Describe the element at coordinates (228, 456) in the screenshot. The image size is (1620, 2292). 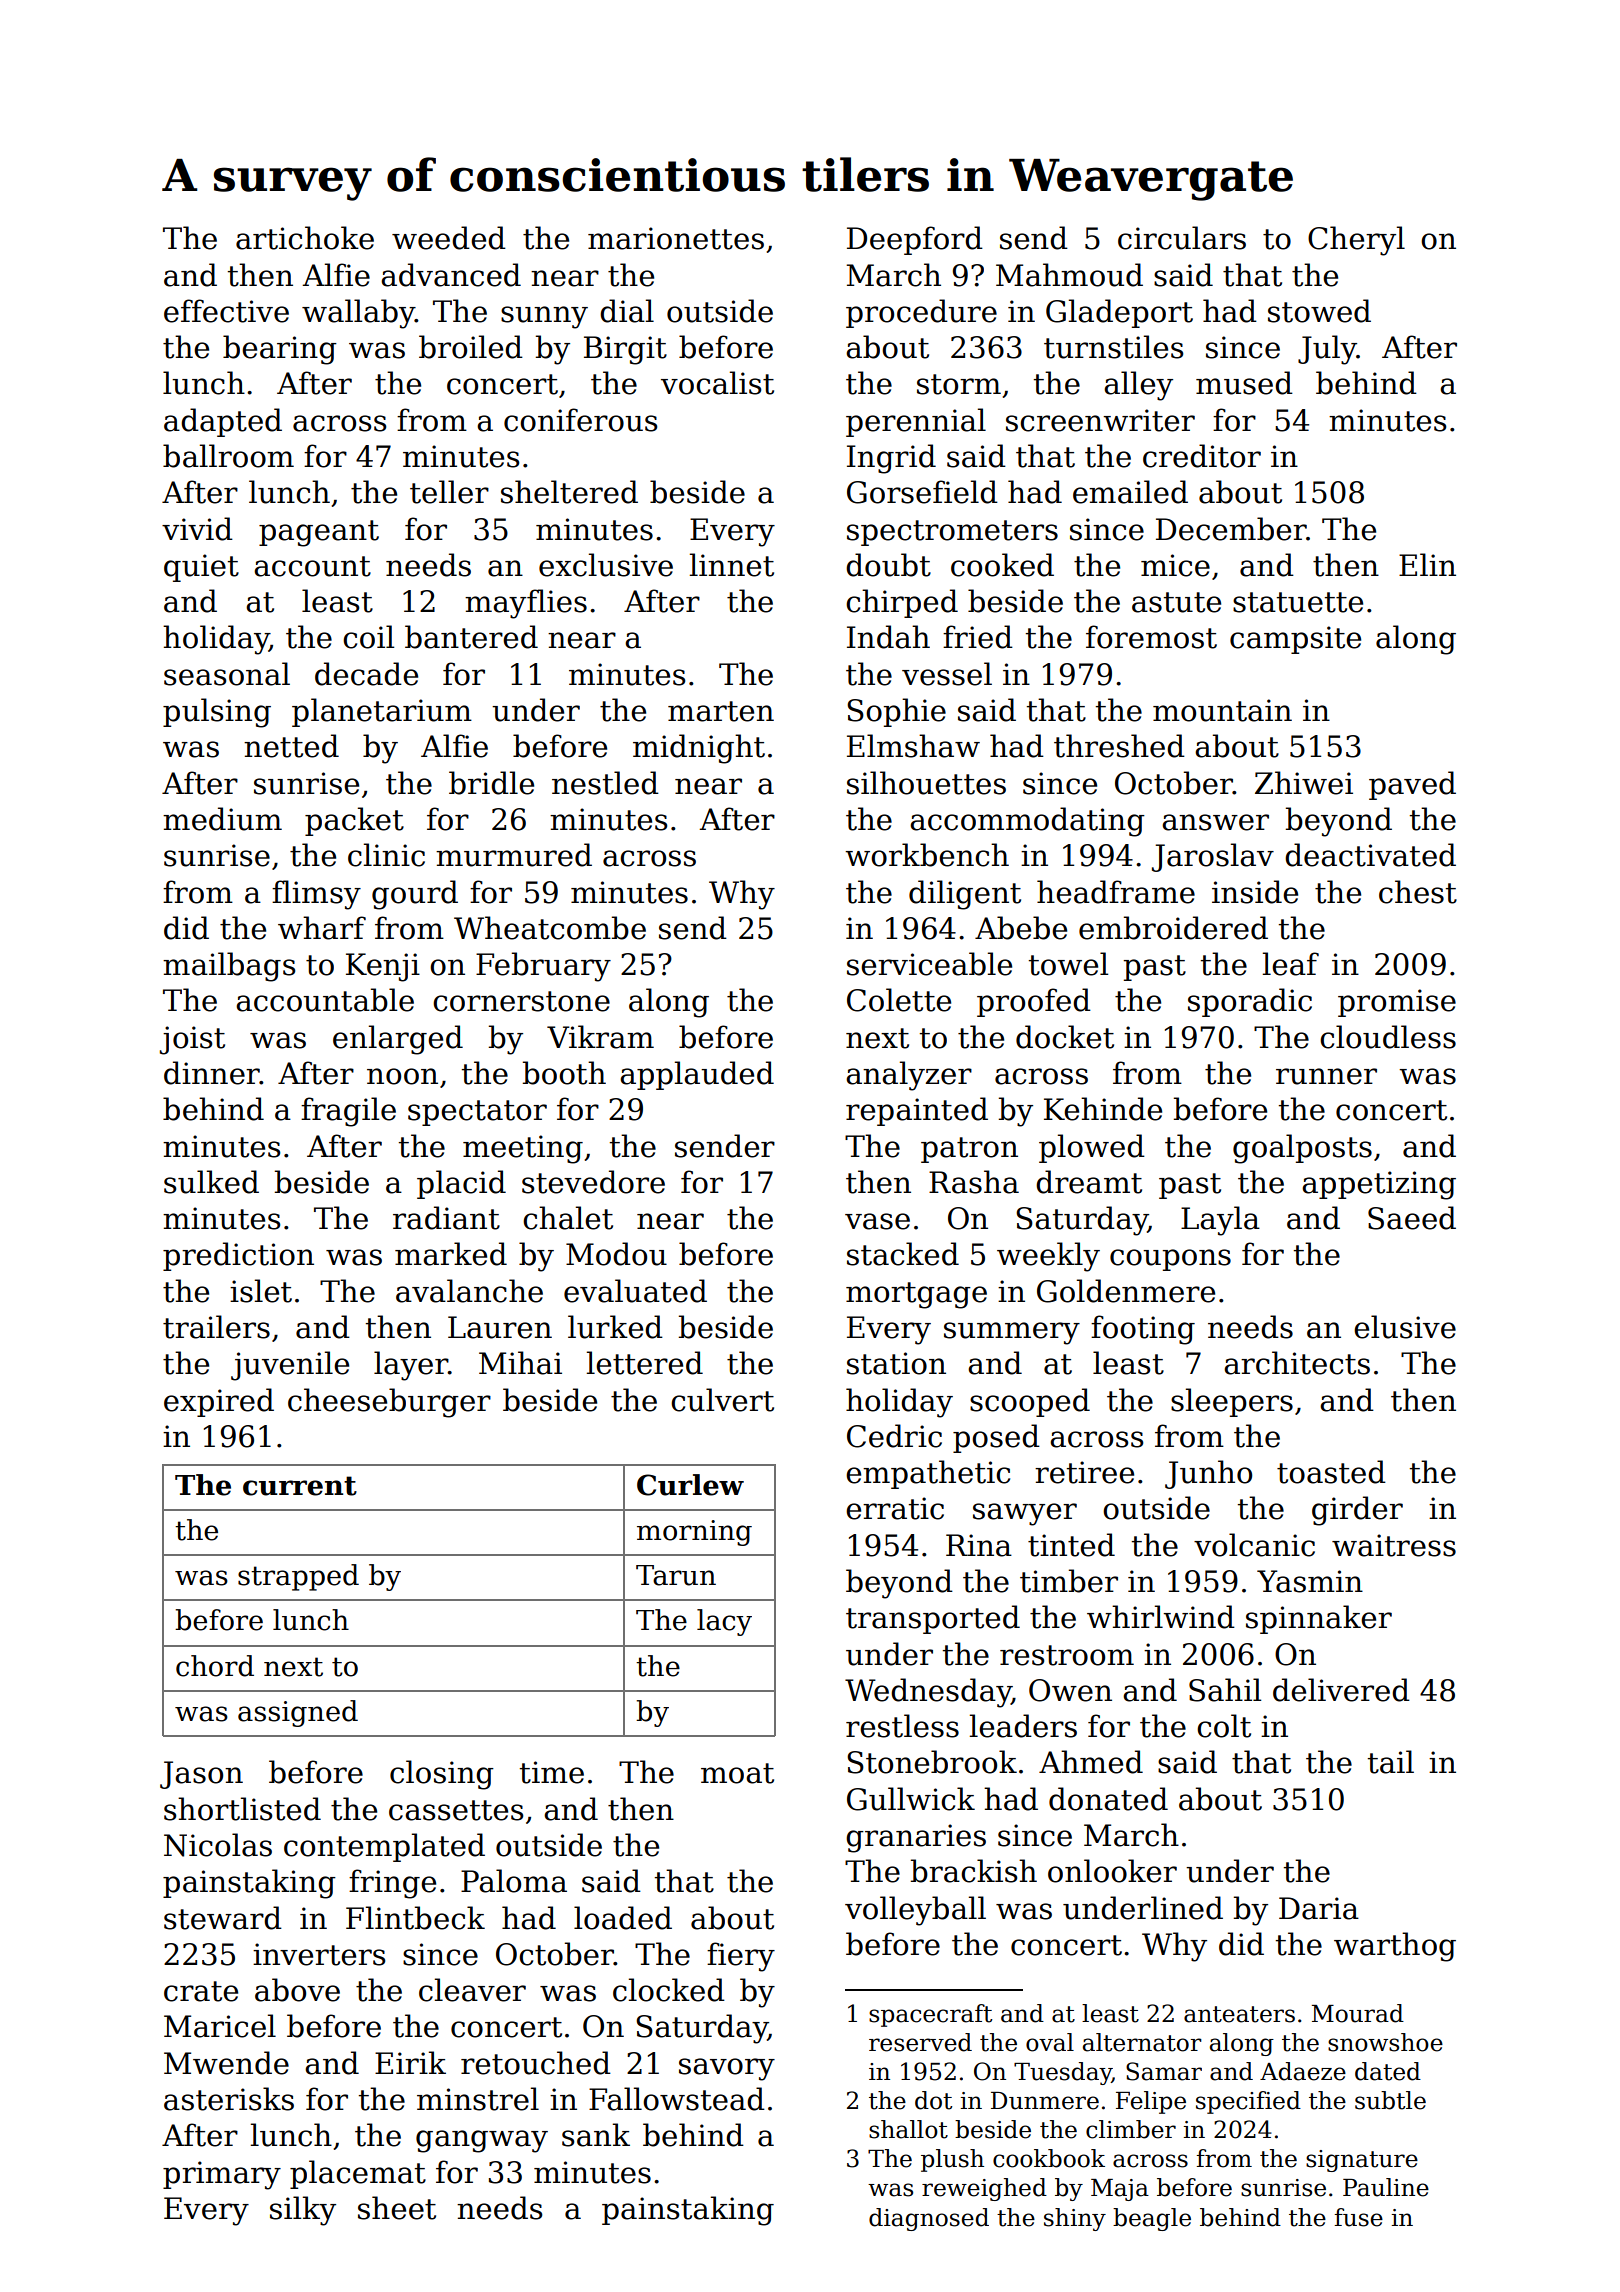
I see `ballroom` at that location.
